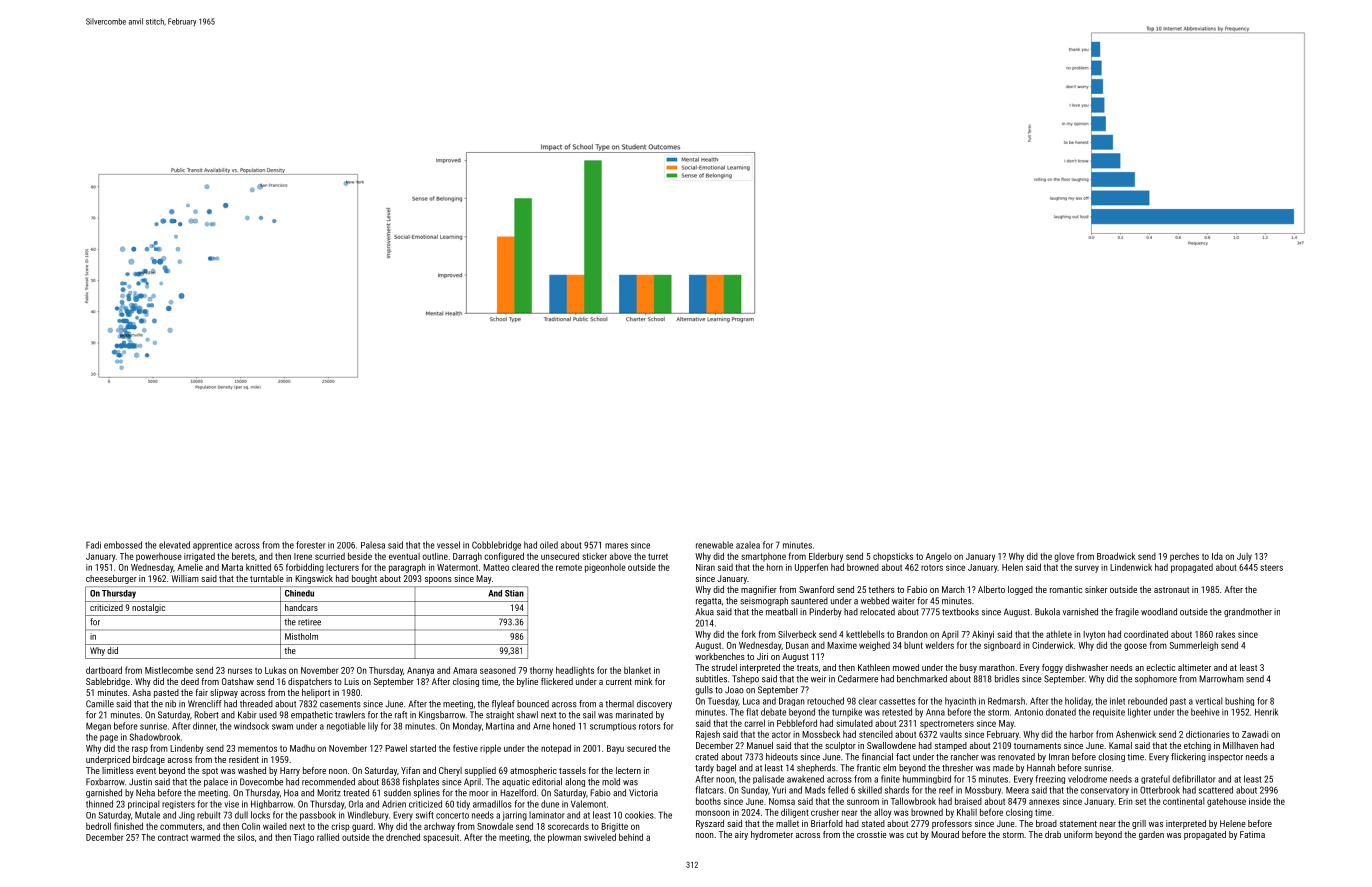  What do you see at coordinates (232, 804) in the document?
I see `vise` at bounding box center [232, 804].
